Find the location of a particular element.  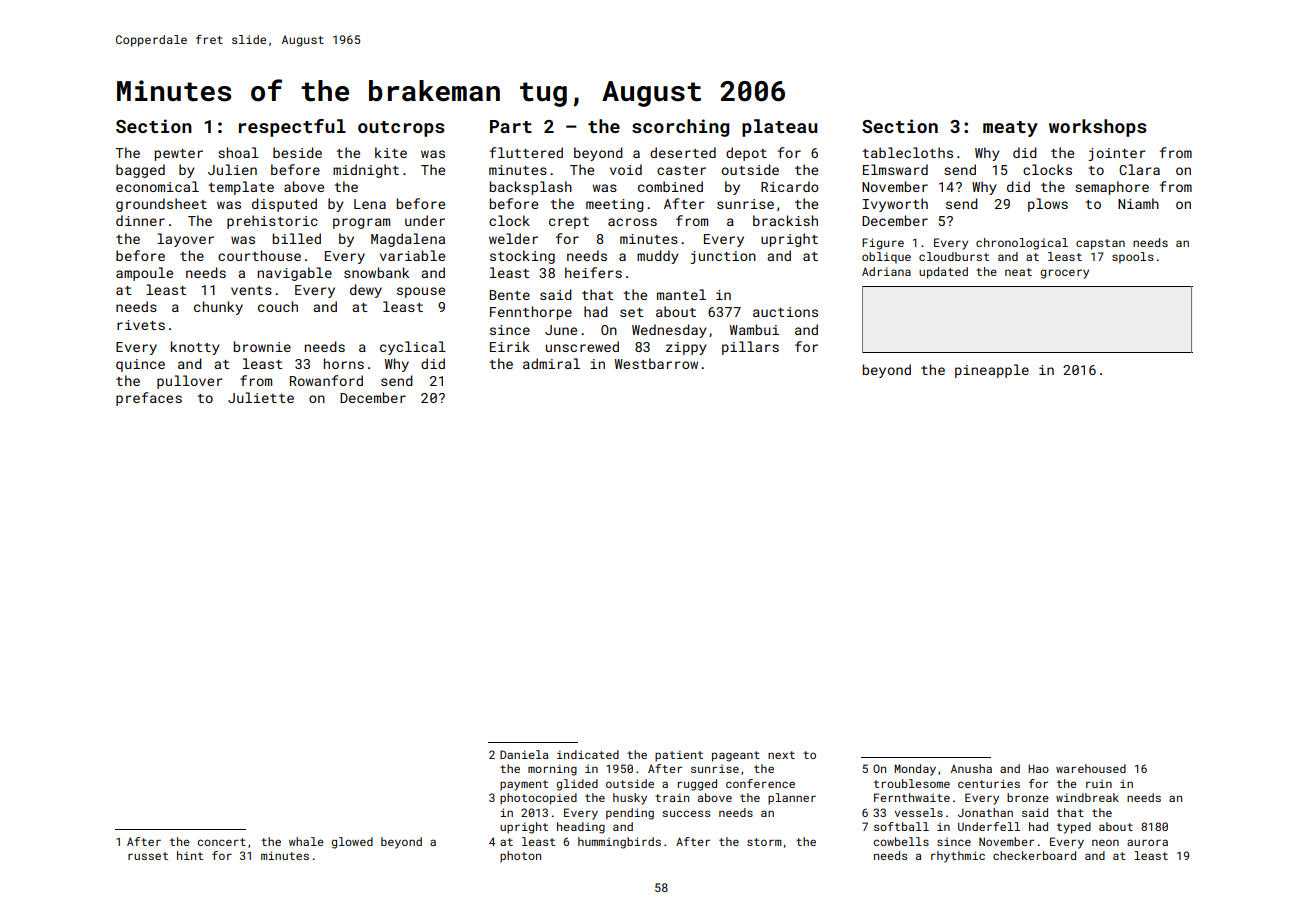

Niamh is located at coordinates (1138, 203).
